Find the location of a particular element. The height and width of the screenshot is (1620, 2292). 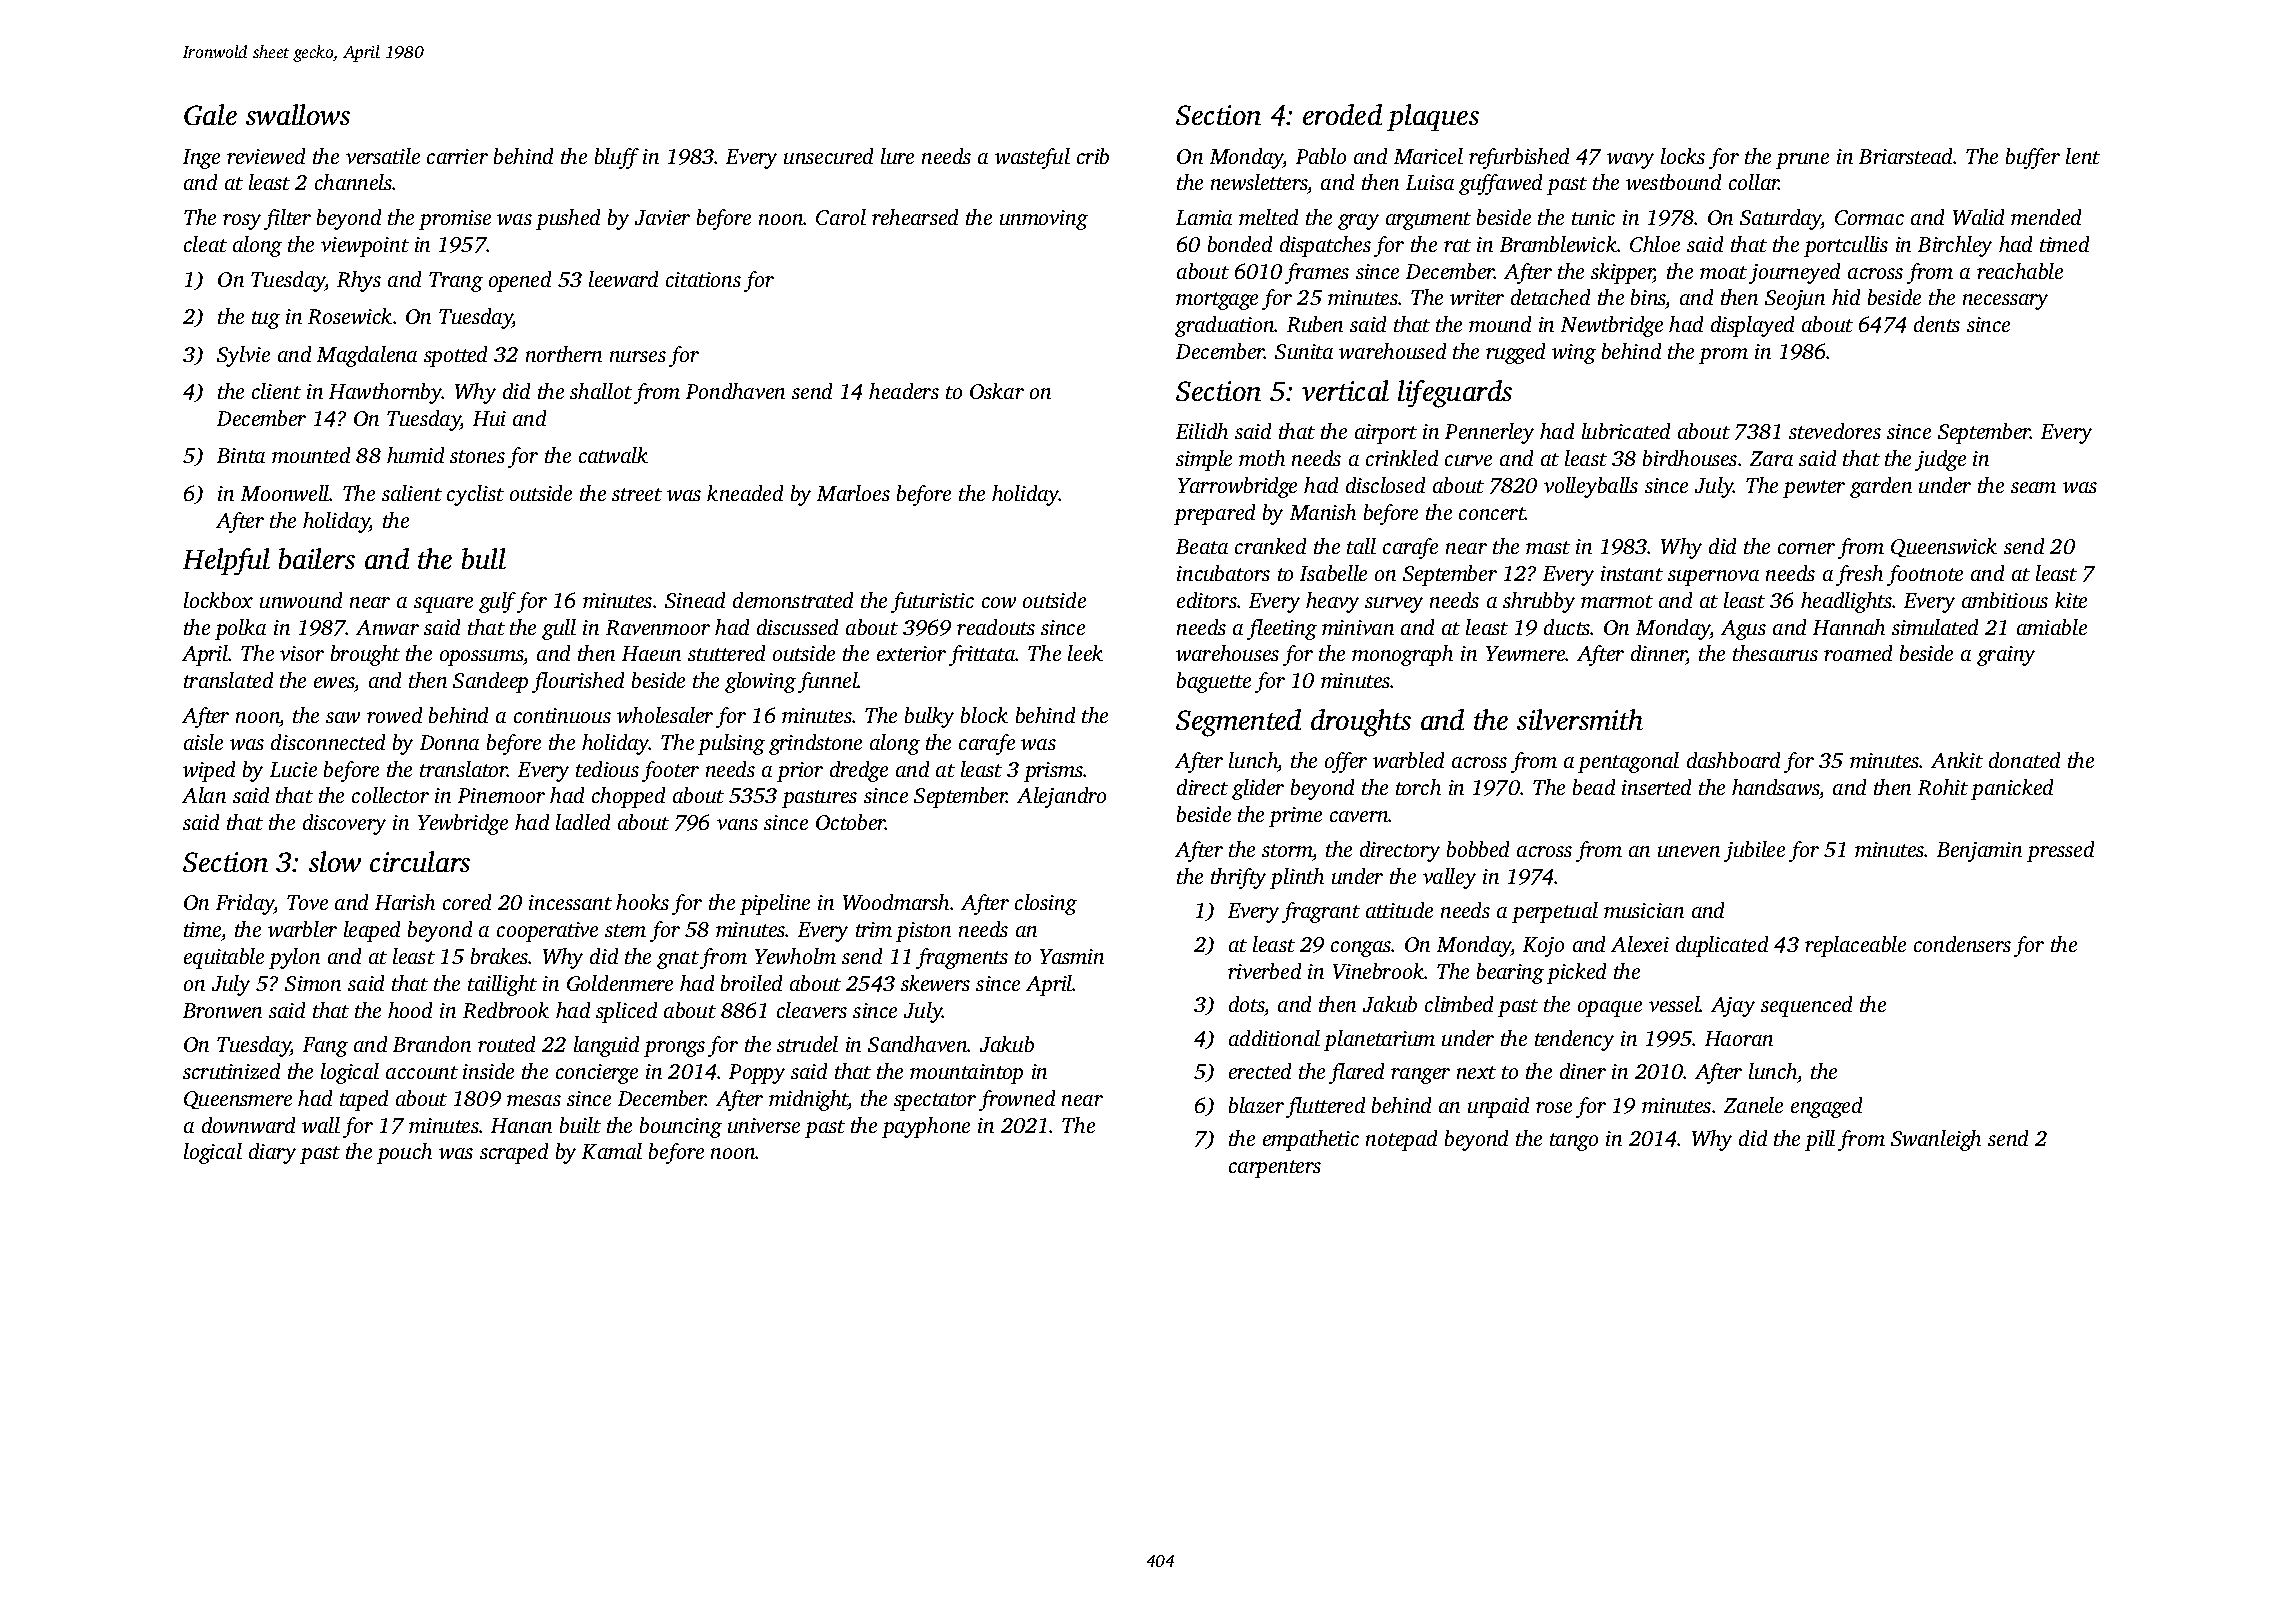

roamed is located at coordinates (1858, 653).
